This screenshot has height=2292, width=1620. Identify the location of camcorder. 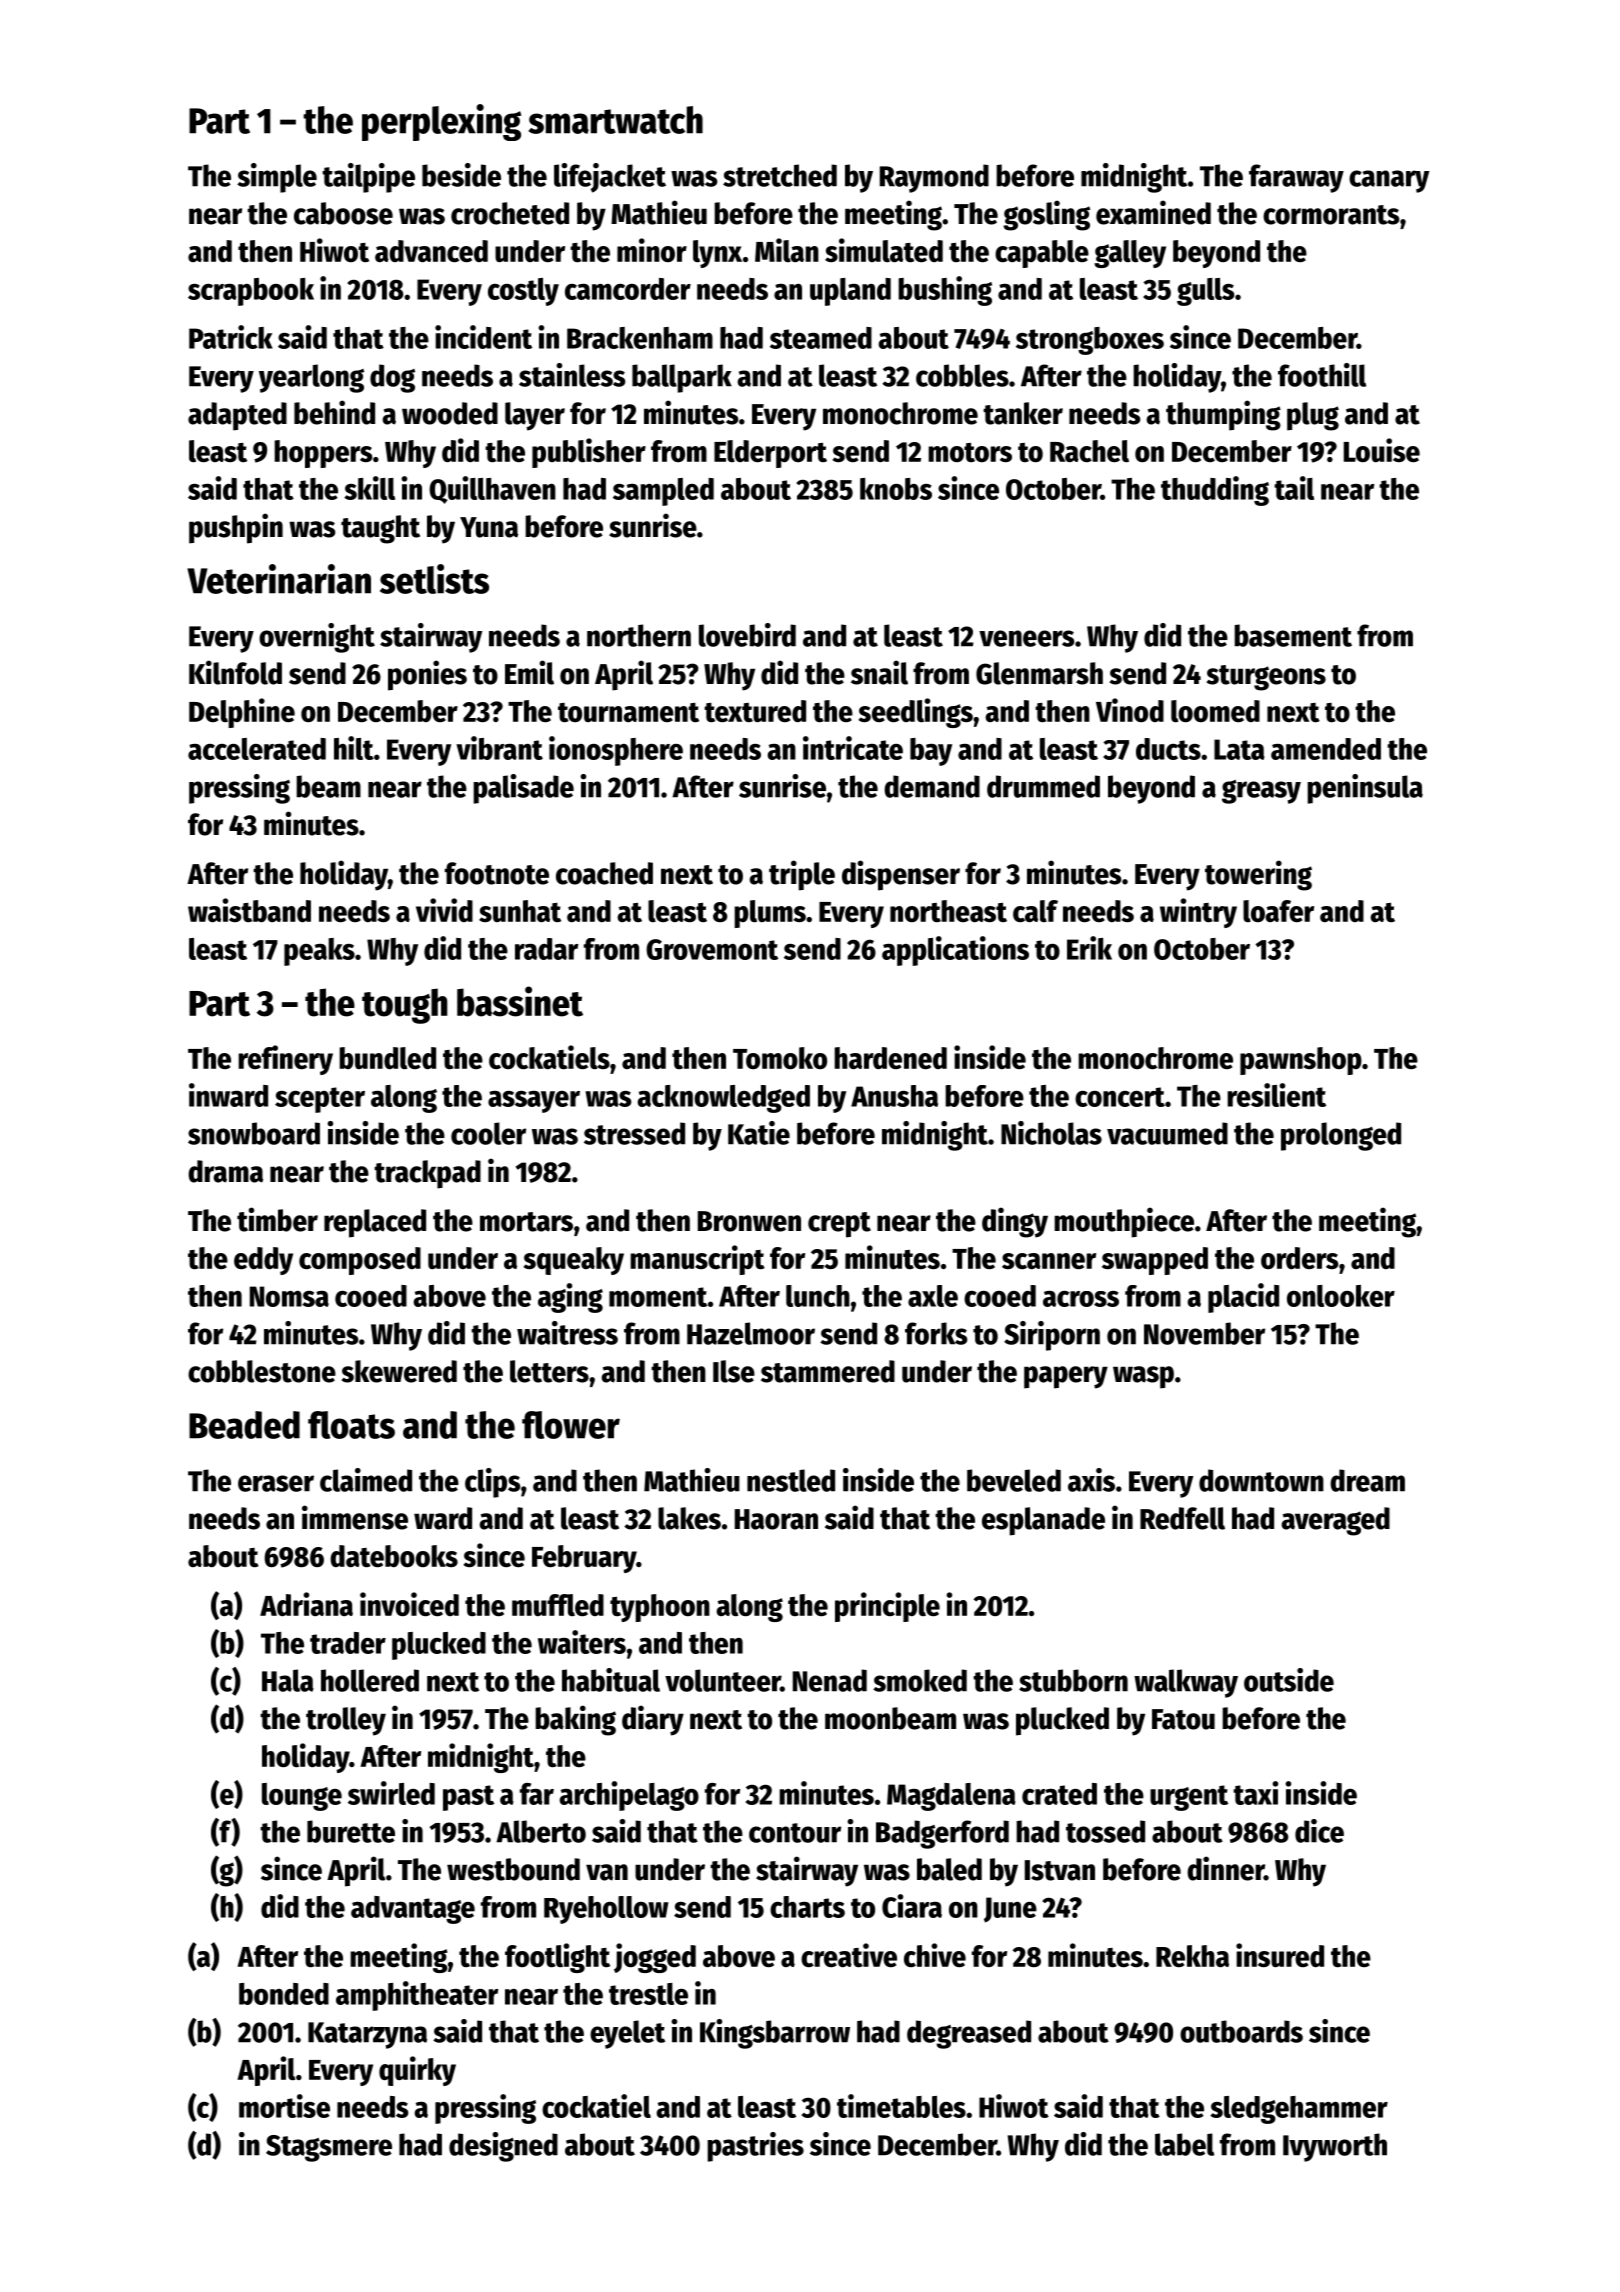
(628, 289).
